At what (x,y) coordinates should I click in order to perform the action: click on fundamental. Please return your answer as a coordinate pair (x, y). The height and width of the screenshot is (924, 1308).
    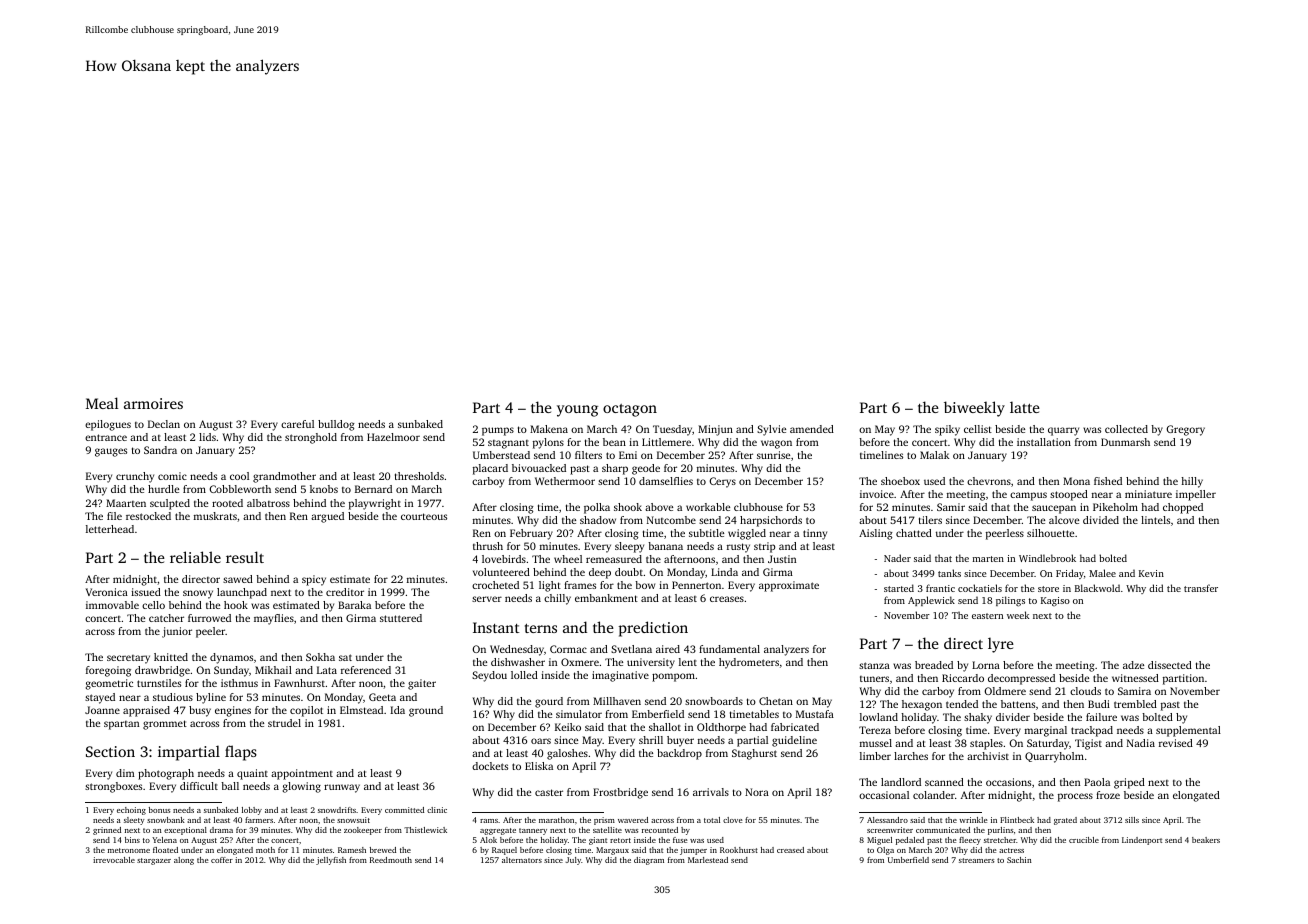
    Looking at the image, I should click on (729, 649).
